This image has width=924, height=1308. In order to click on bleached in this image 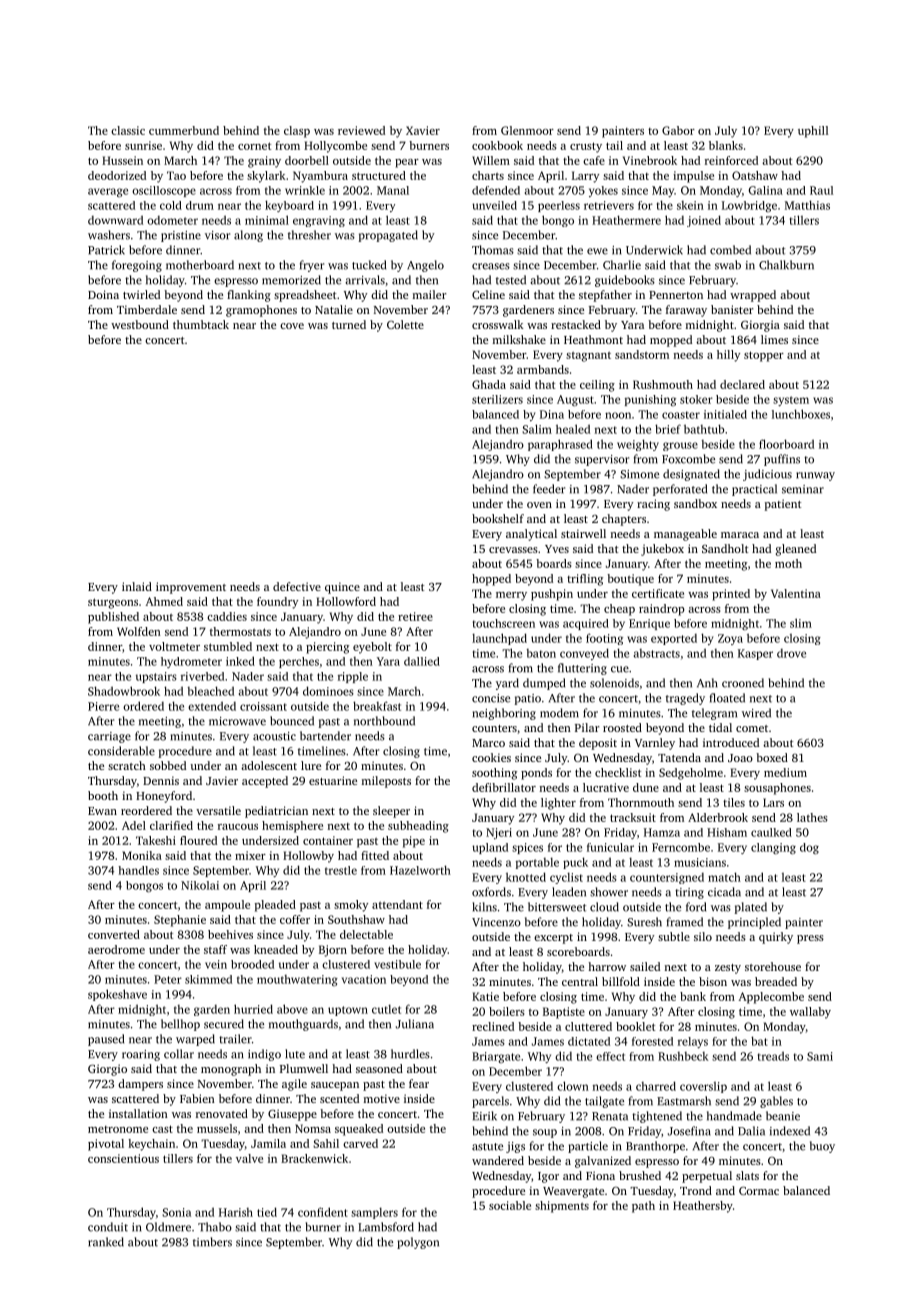, I will do `click(210, 691)`.
